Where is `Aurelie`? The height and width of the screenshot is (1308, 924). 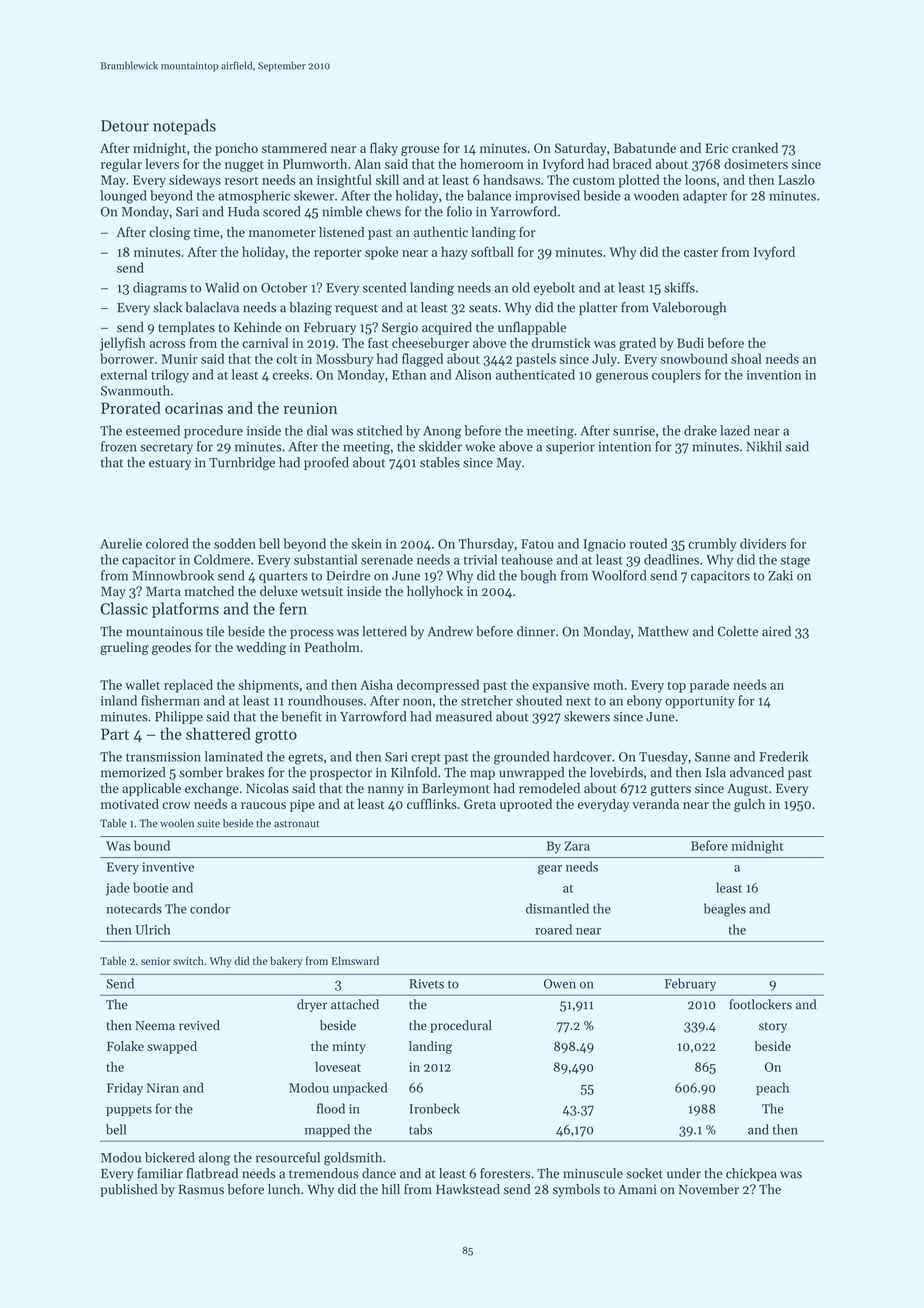
Aurelie is located at coordinates (121, 543).
